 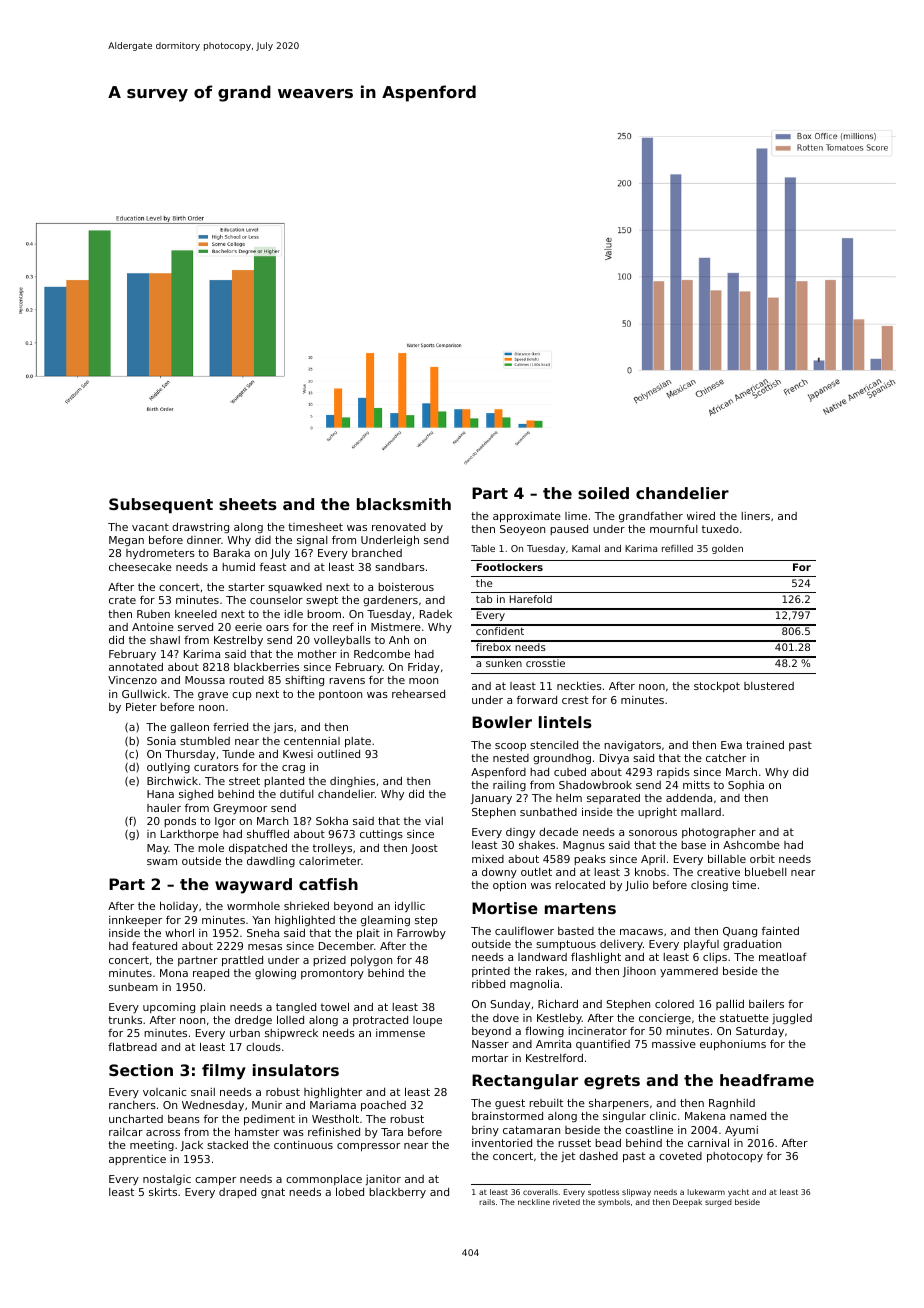 What do you see at coordinates (665, 1019) in the screenshot?
I see `concierge` at bounding box center [665, 1019].
